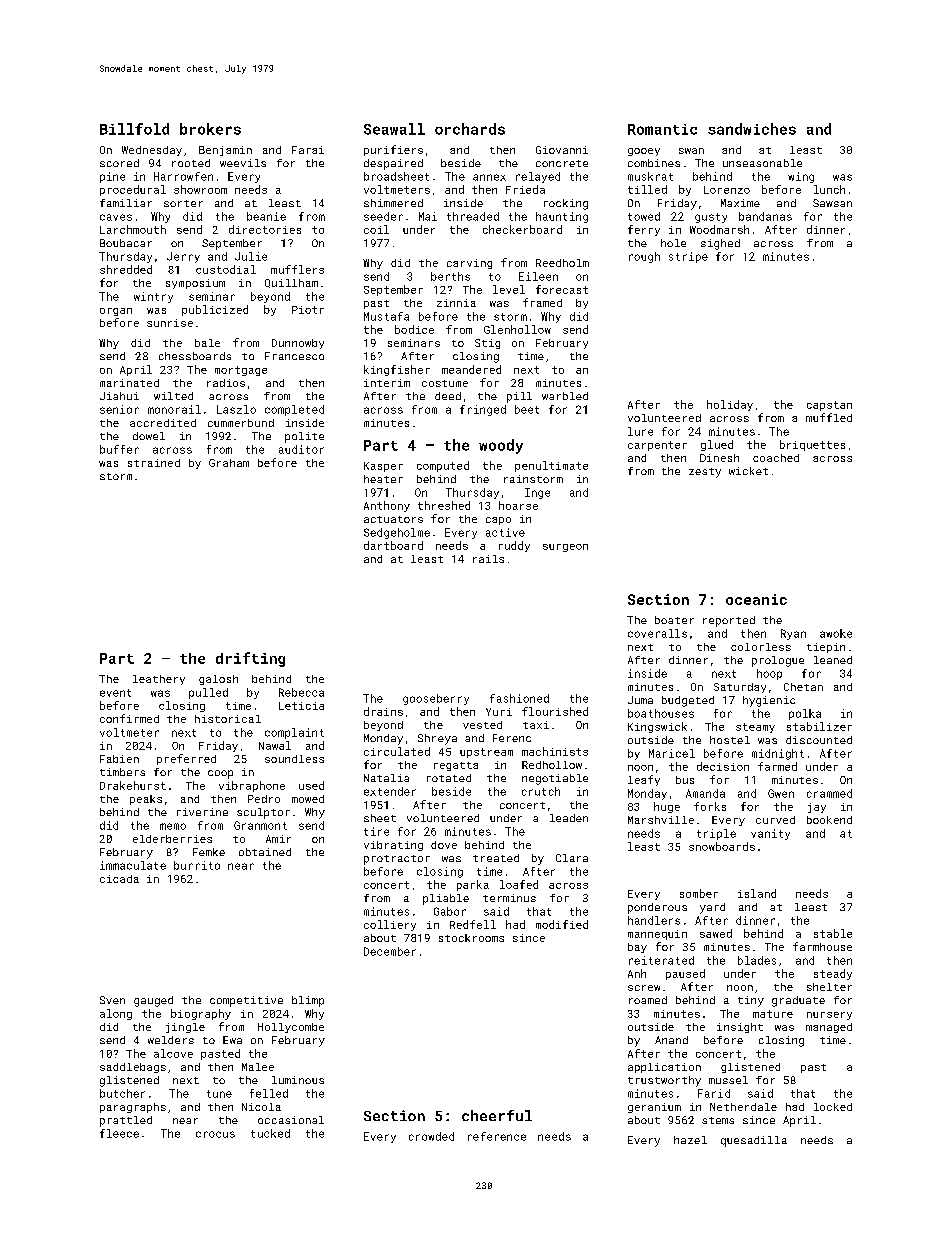  Describe the element at coordinates (444, 845) in the page. I see `dove` at that location.
